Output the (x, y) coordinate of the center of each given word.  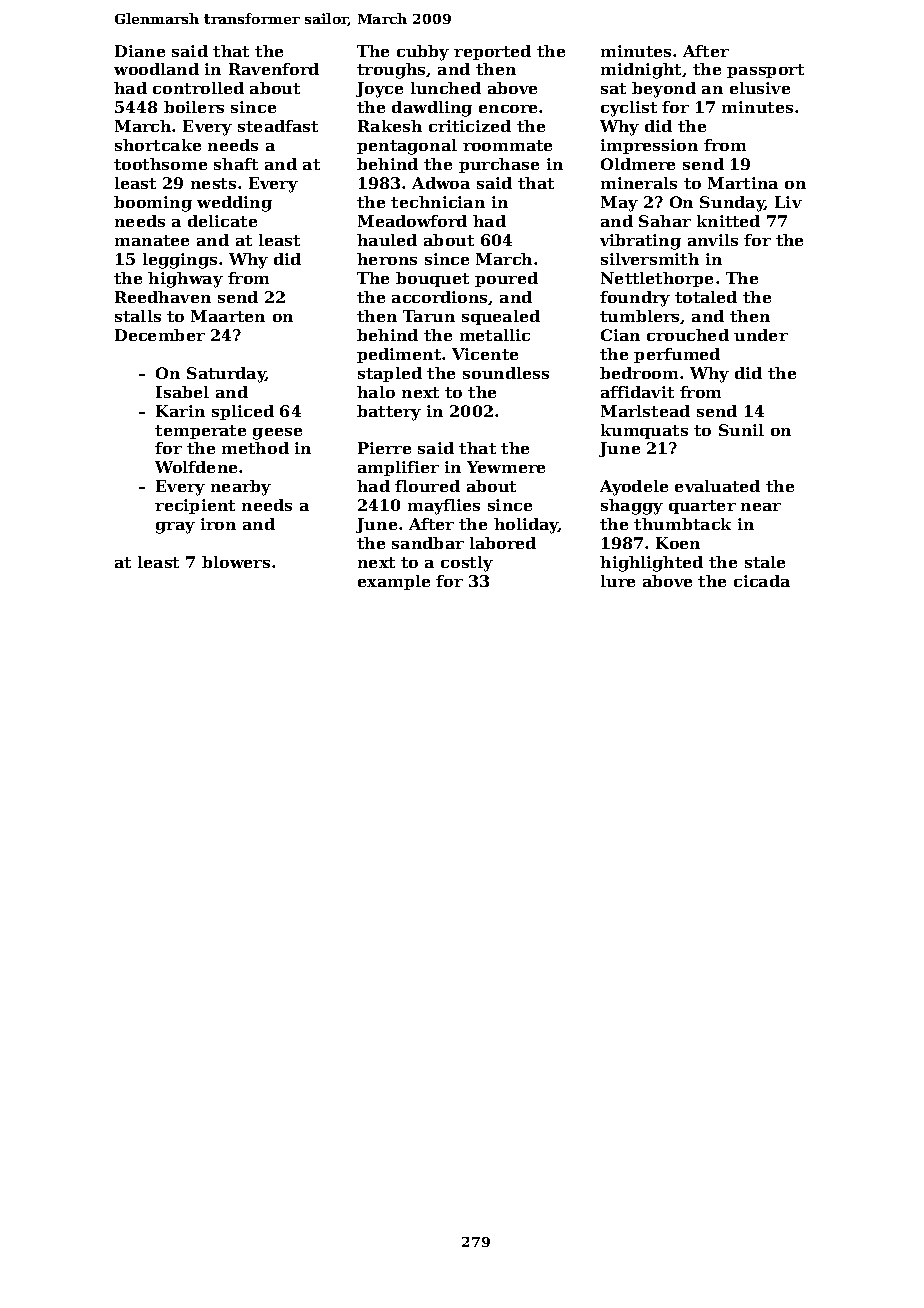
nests (213, 183)
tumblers (640, 317)
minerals (639, 183)
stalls (138, 316)
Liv (788, 202)
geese (277, 434)
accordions (440, 298)
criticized (470, 126)
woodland (156, 69)
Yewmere (506, 467)
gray (175, 528)
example (394, 582)
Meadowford (412, 221)
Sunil (741, 430)
